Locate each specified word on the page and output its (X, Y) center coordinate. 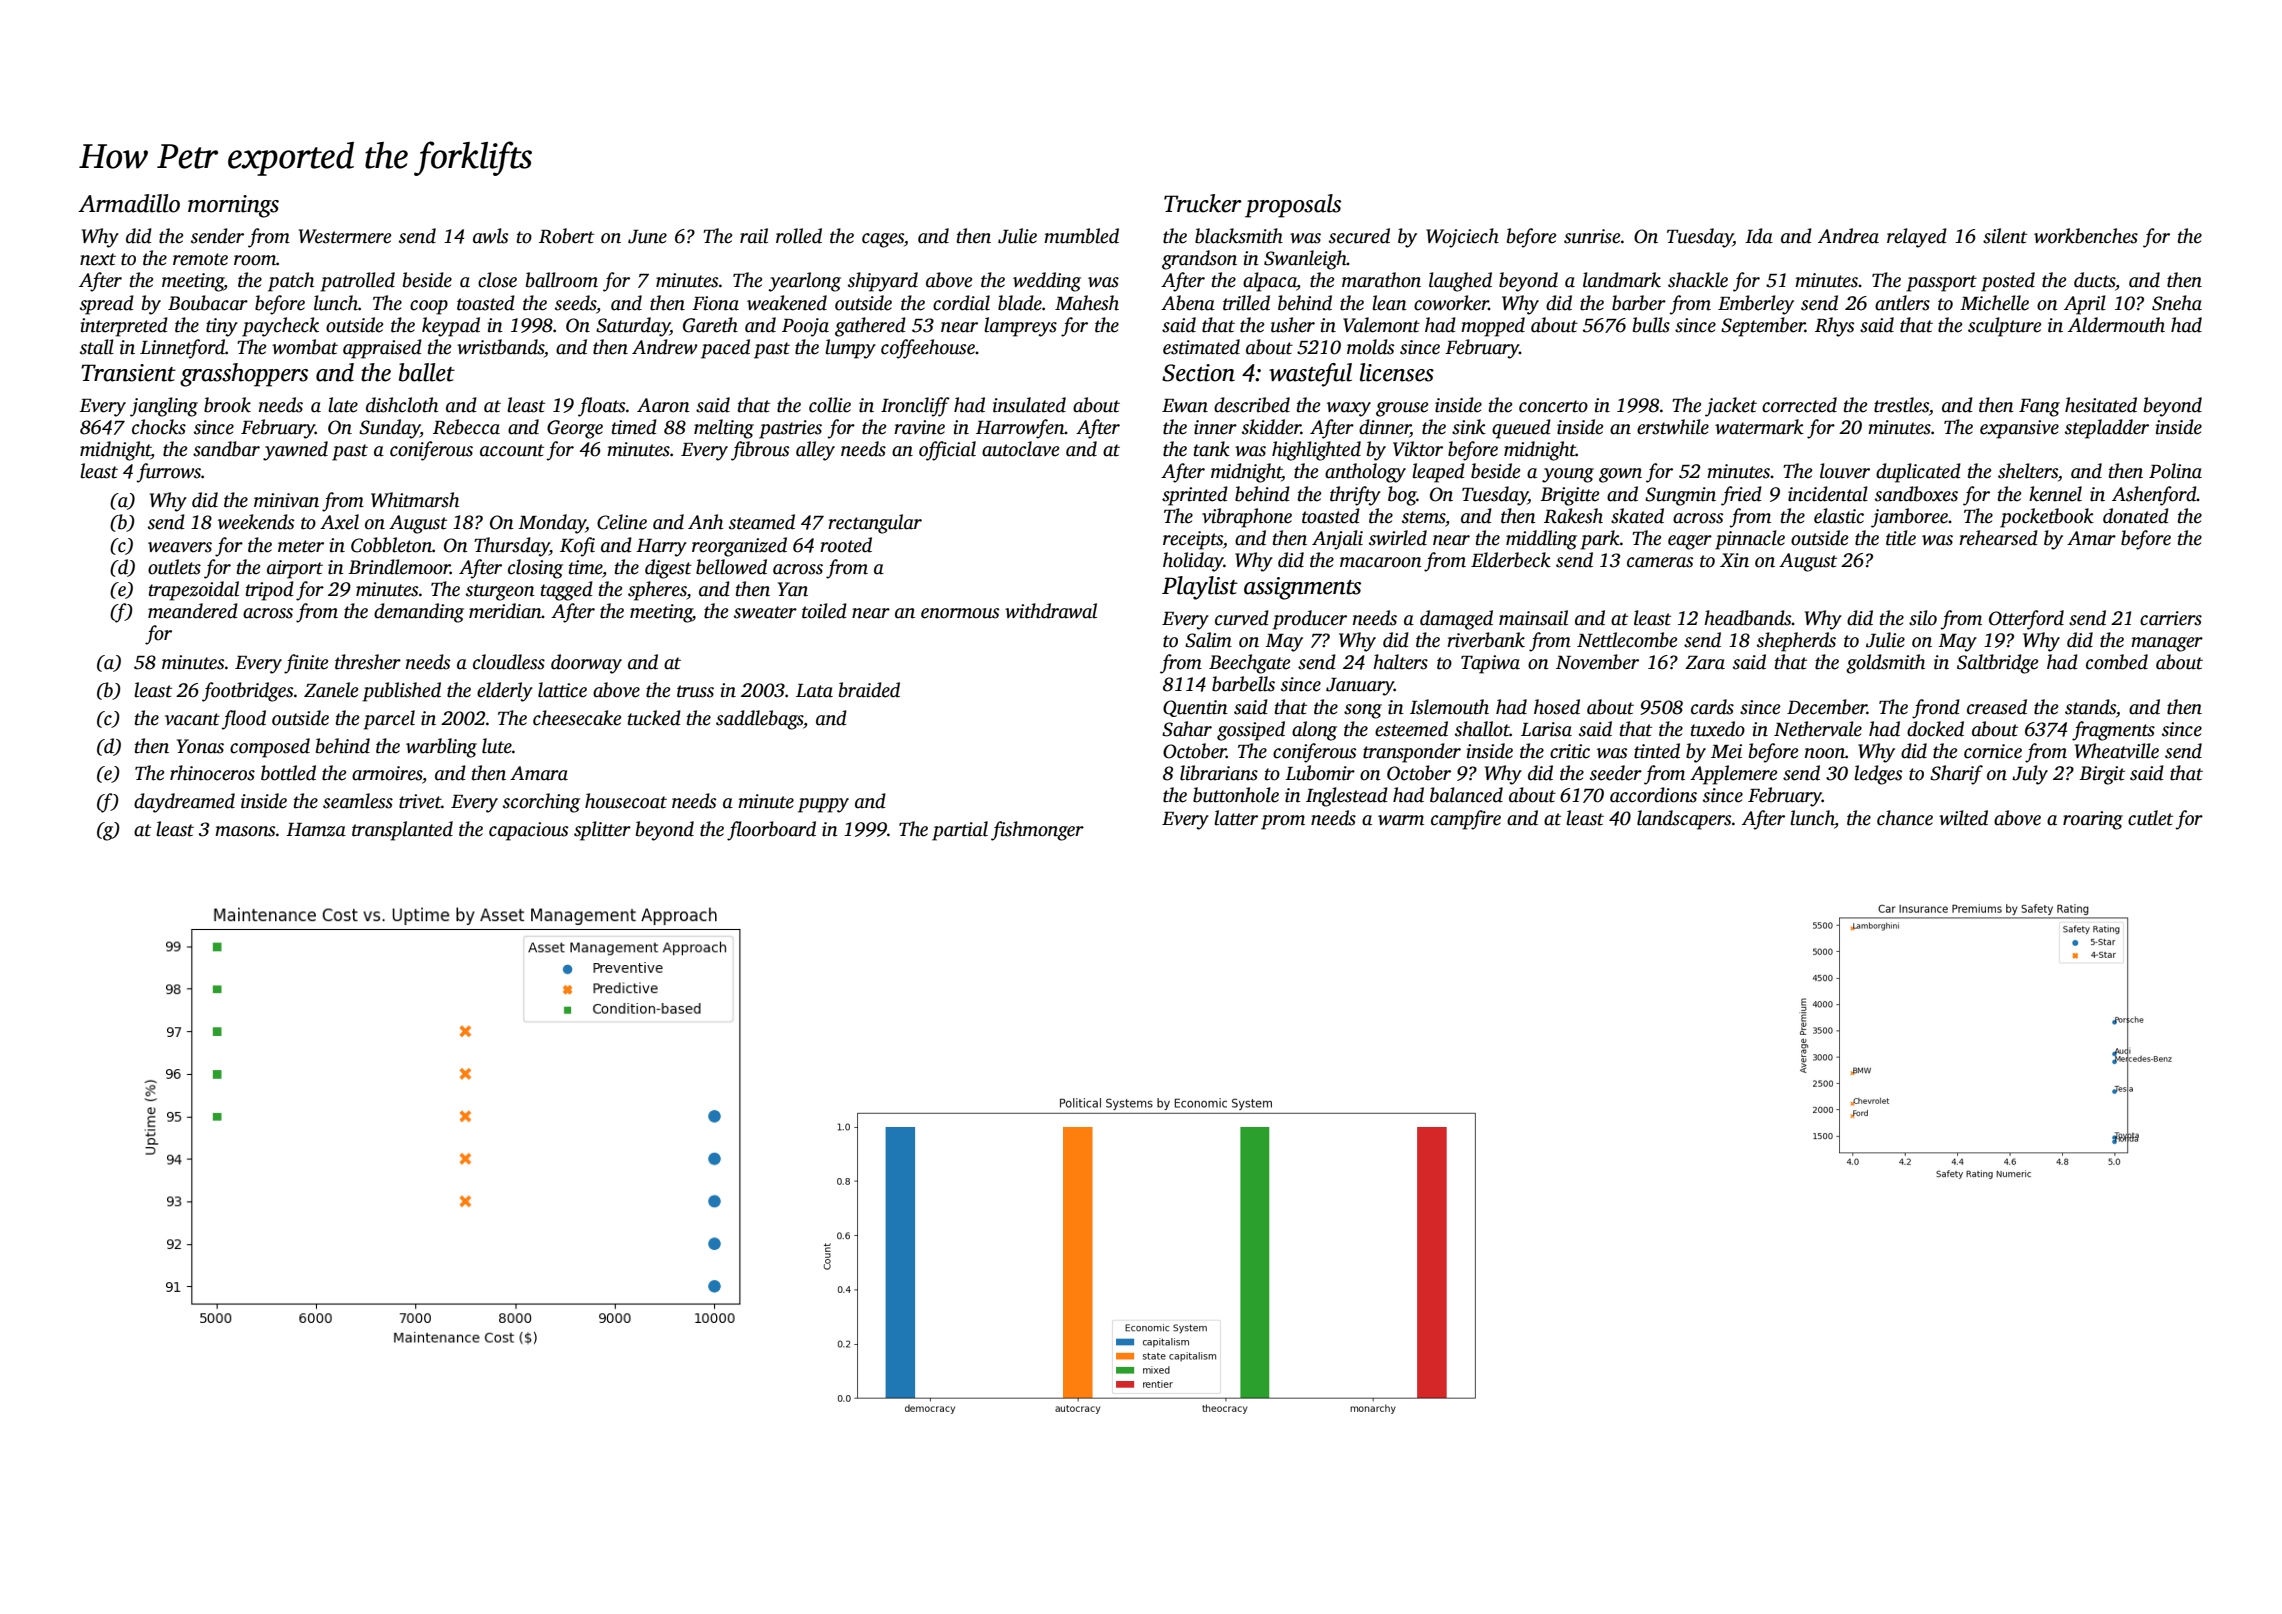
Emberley (1756, 305)
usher (1293, 325)
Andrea (1848, 236)
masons (245, 831)
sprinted (1195, 496)
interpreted (124, 327)
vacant (192, 719)
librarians (1219, 773)
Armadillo (129, 203)
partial (960, 831)
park (1600, 540)
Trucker (1203, 203)
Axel (339, 522)
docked (1935, 729)
